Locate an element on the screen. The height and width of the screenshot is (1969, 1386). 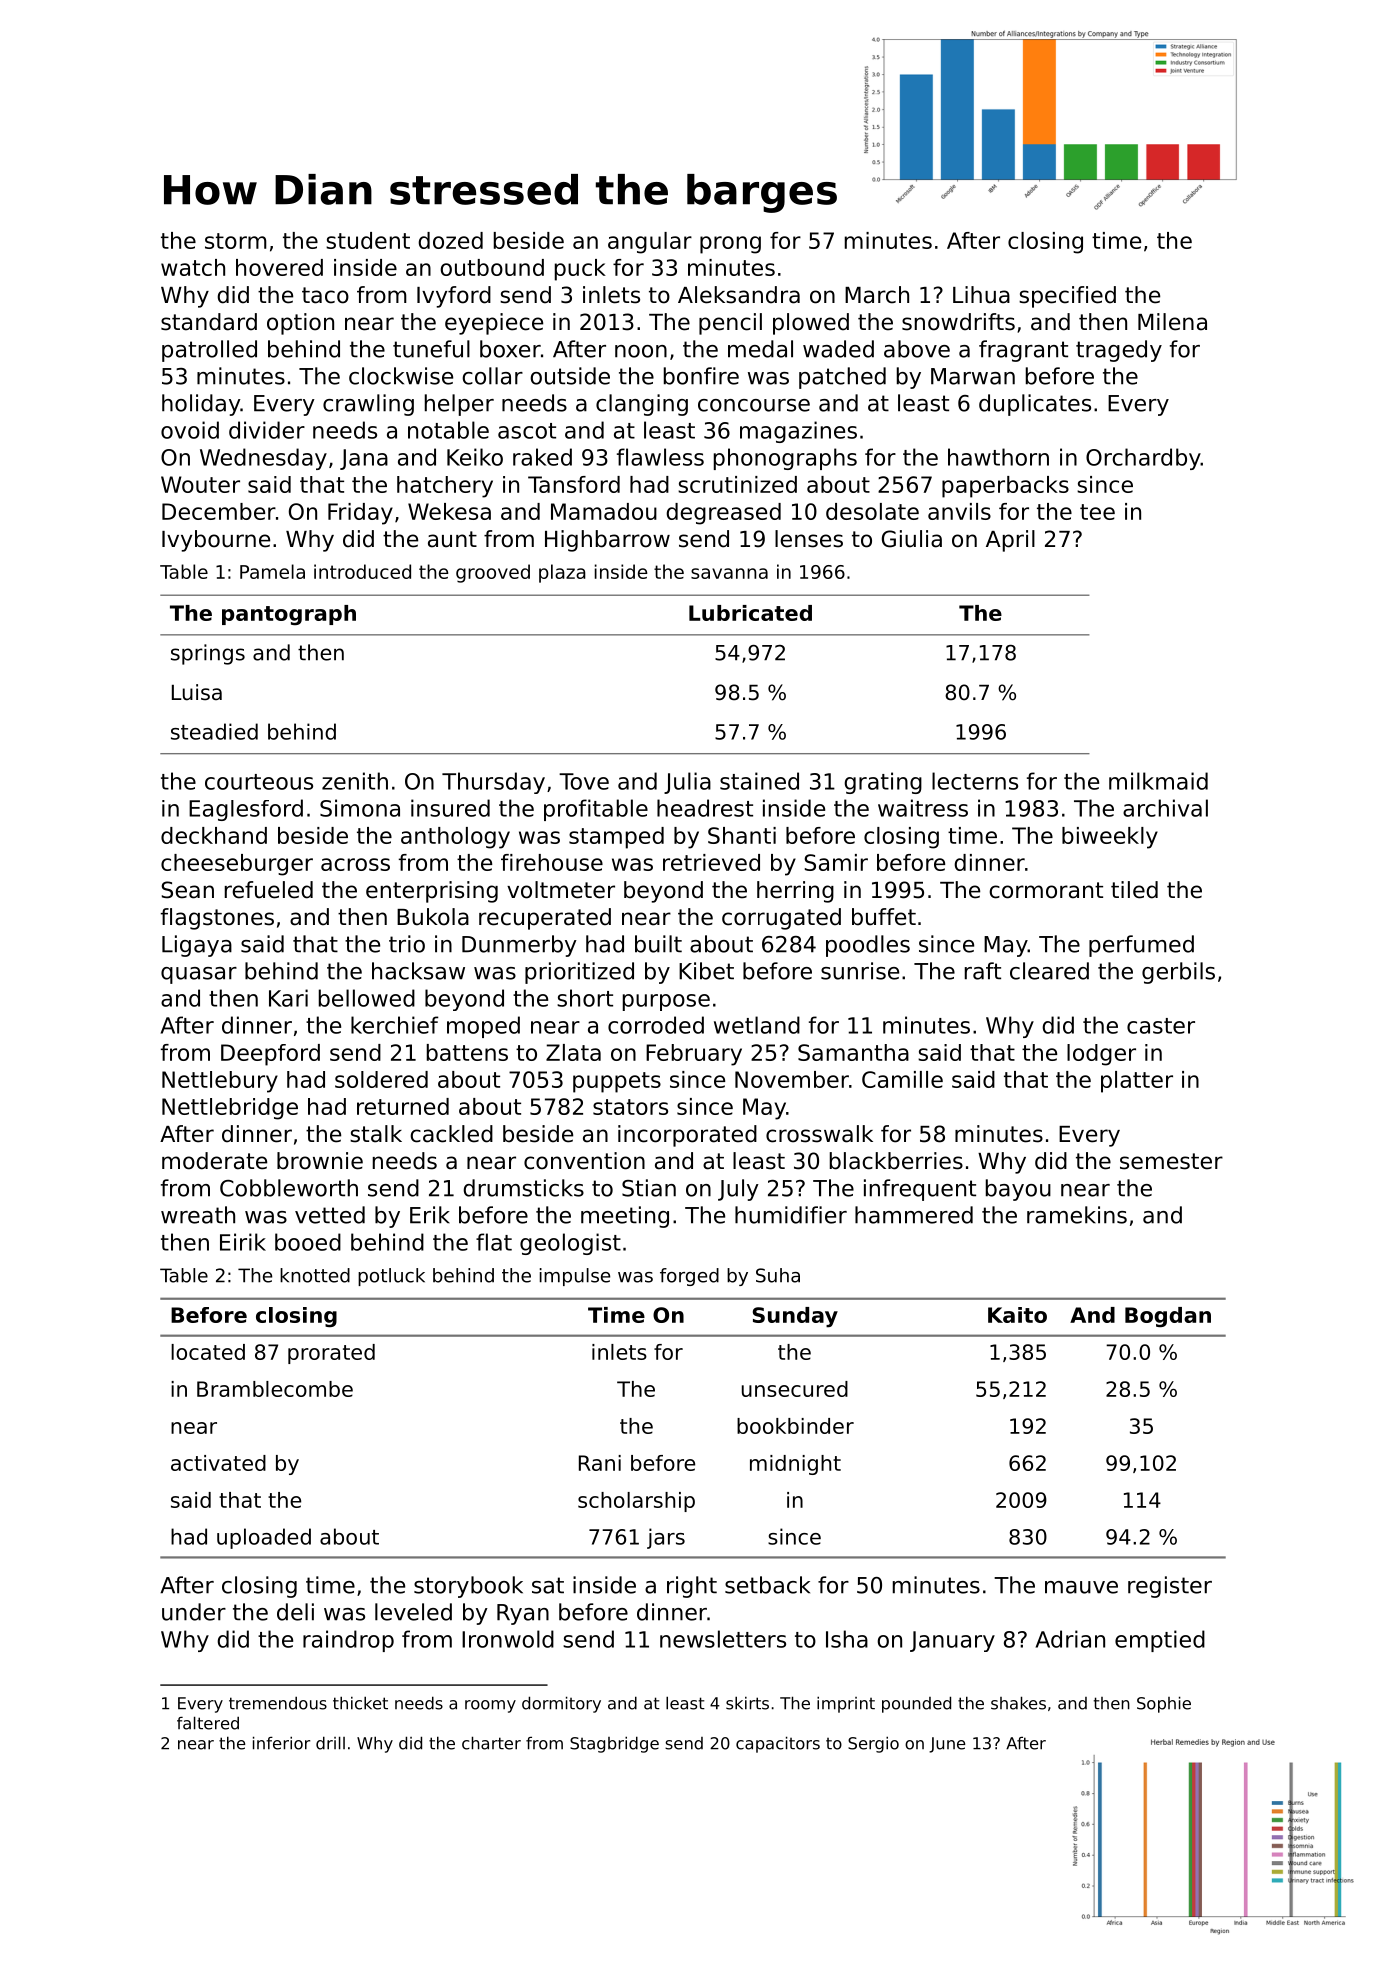
moped is located at coordinates (483, 1027).
